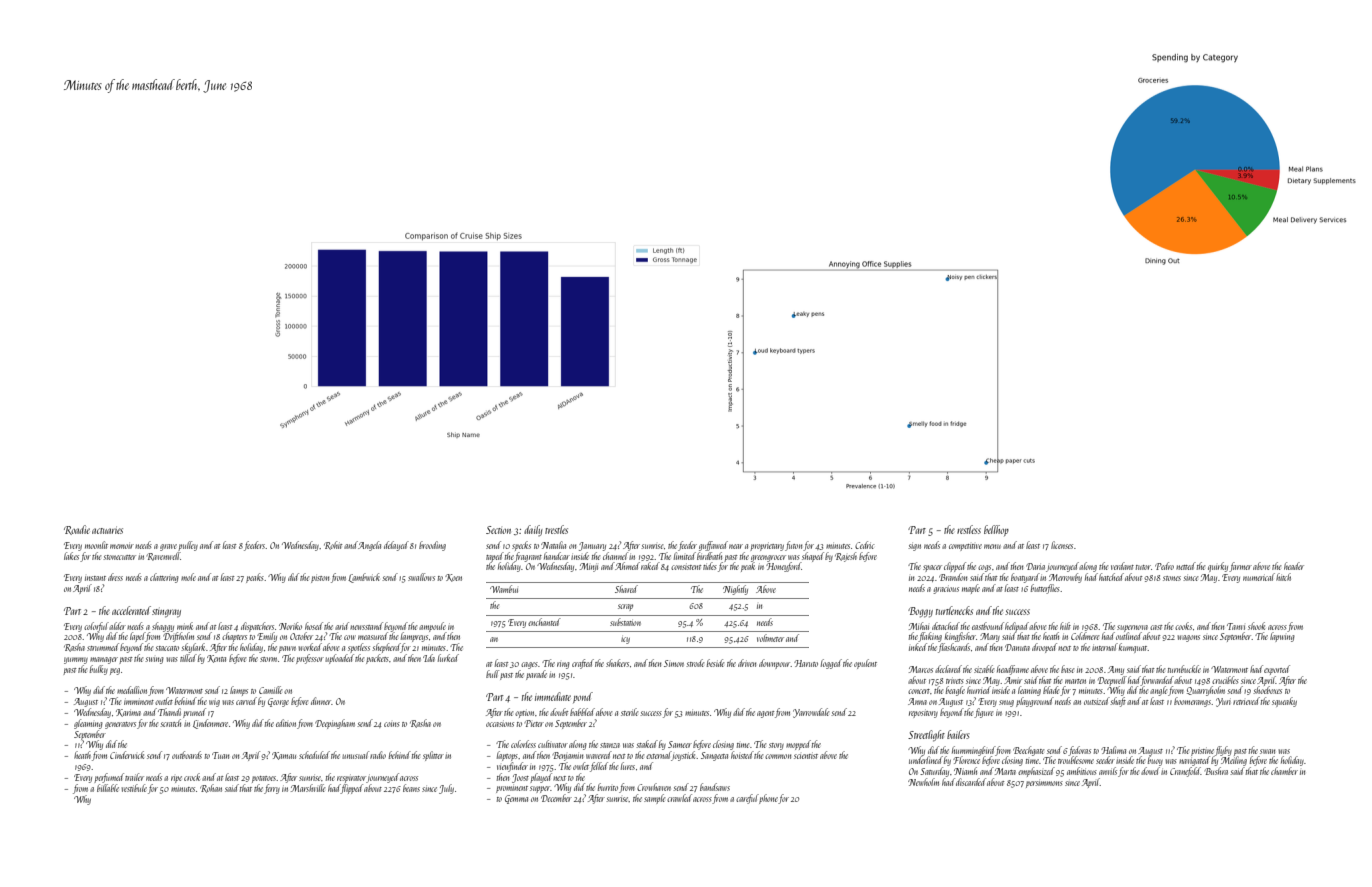 This screenshot has height=887, width=1372. I want to click on vestibule, so click(134, 788).
